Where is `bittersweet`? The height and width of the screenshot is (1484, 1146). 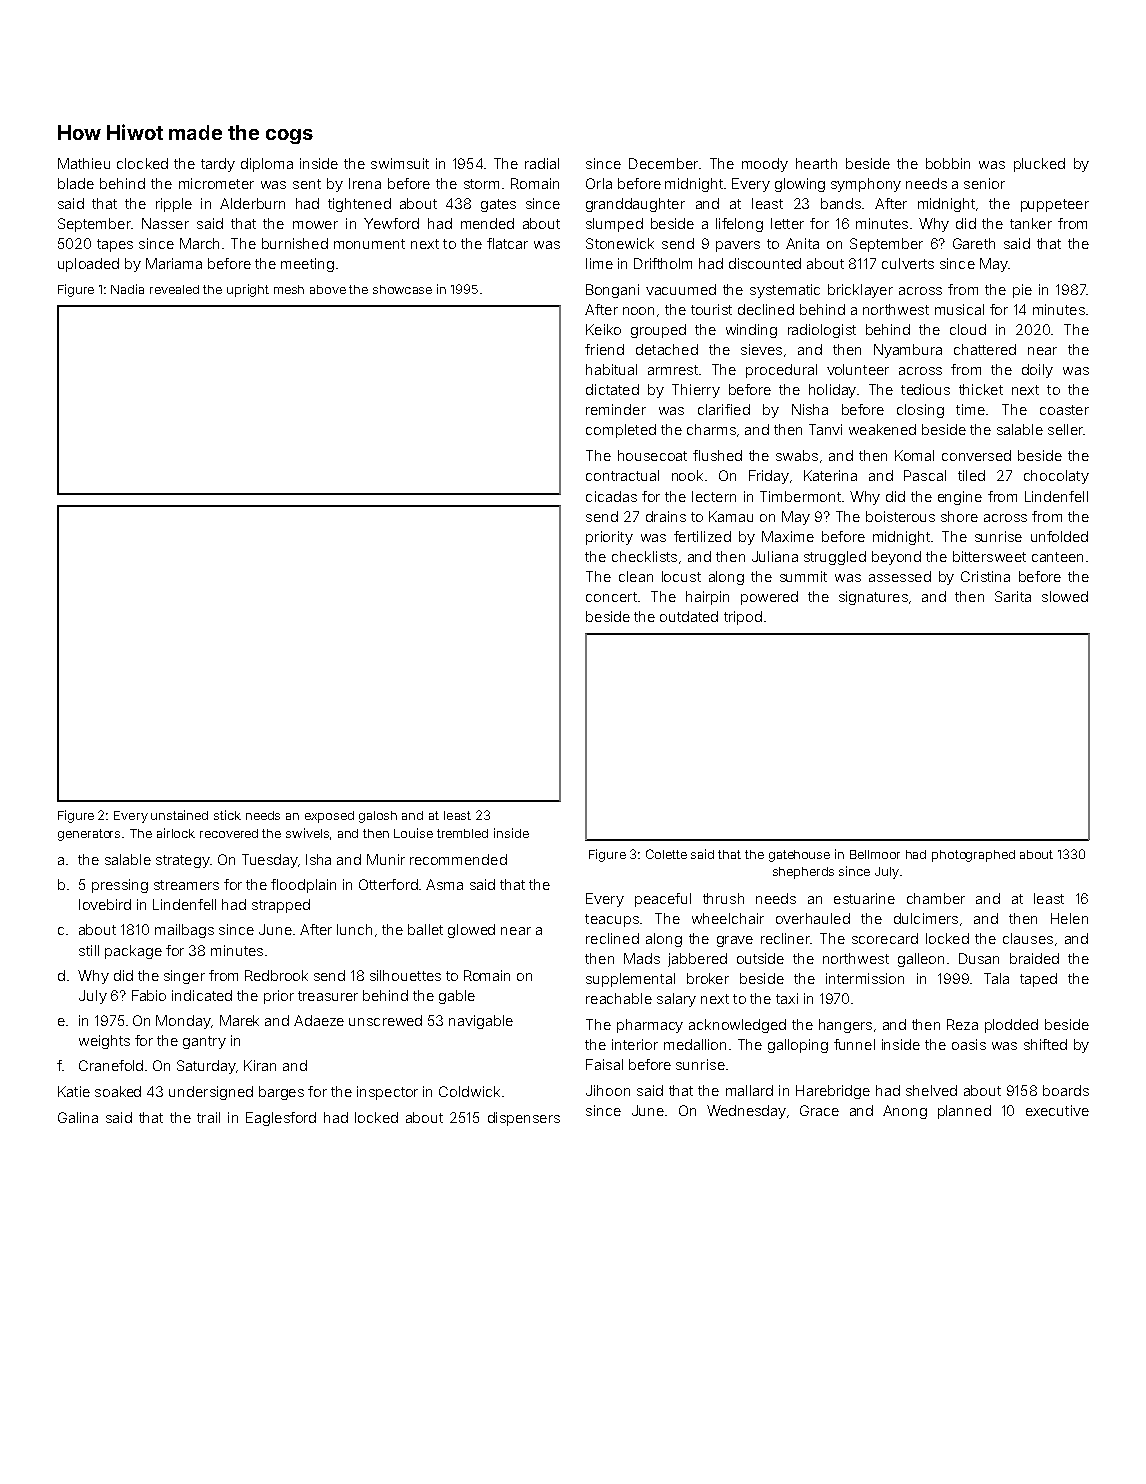
bittersweet is located at coordinates (989, 556).
